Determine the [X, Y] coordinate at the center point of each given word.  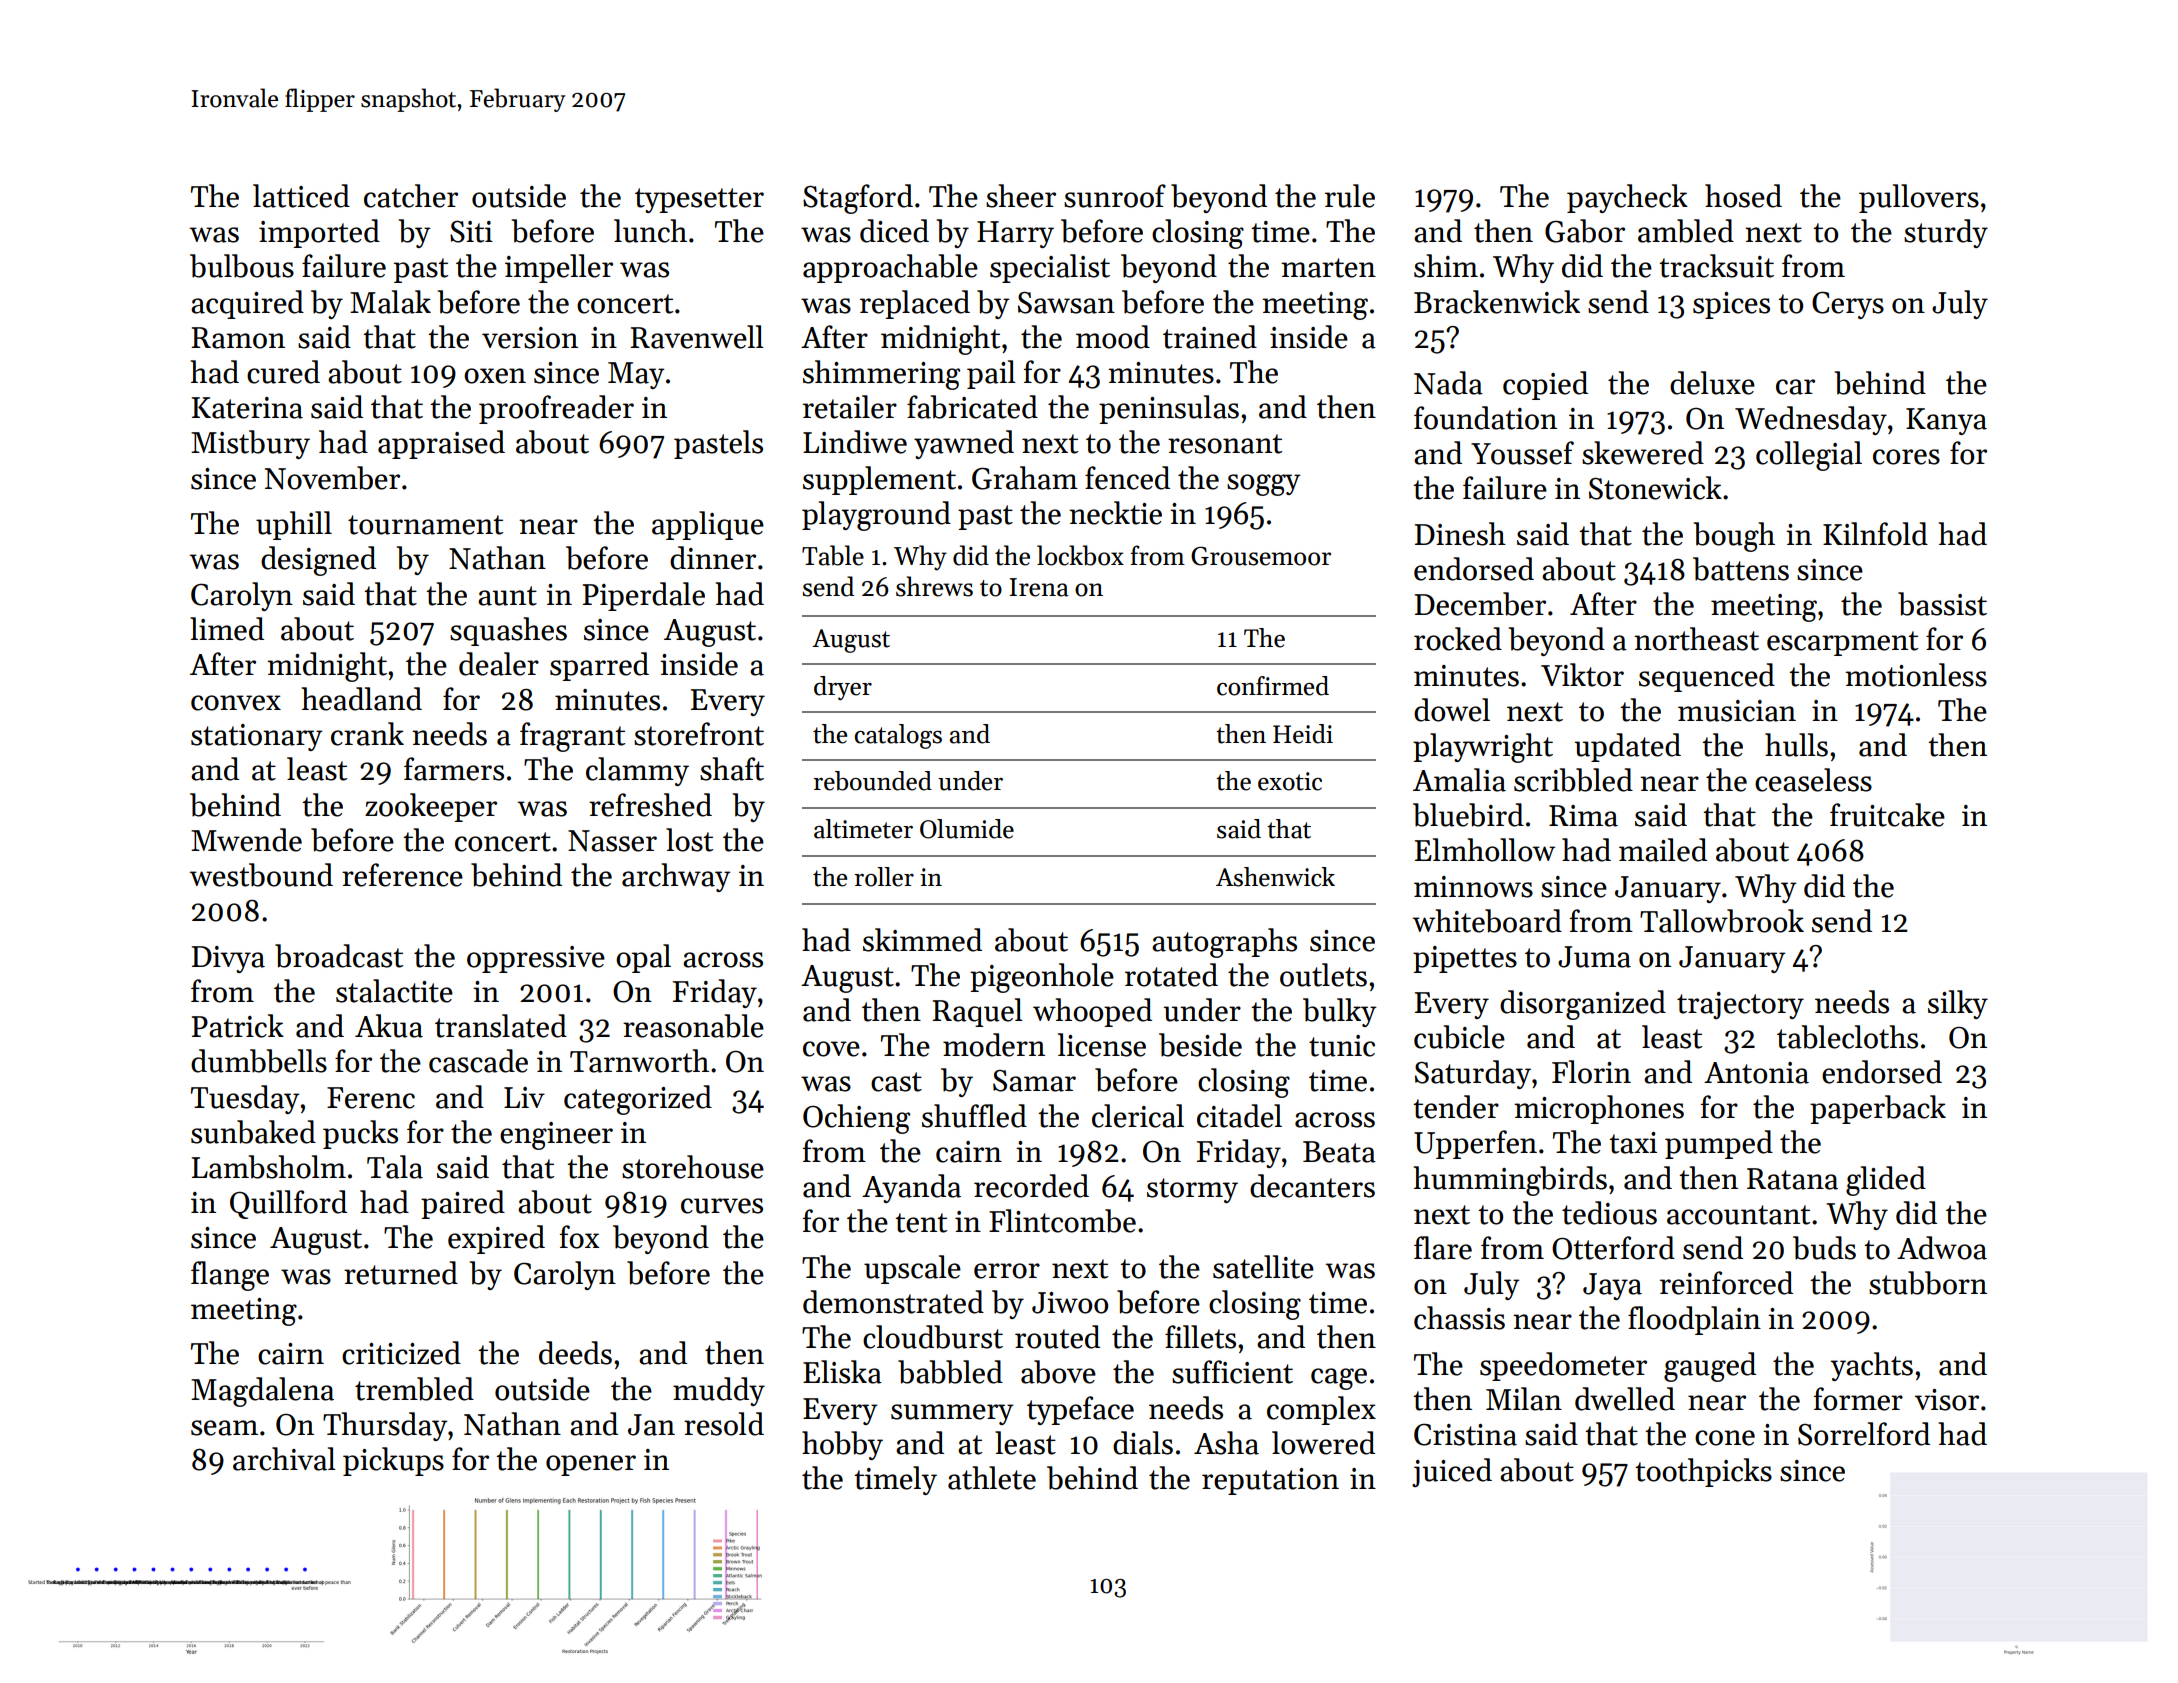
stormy [1192, 1190]
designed [318, 561]
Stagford [858, 199]
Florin [1591, 1072]
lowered [1323, 1443]
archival [284, 1459]
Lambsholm [269, 1167]
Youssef [1522, 453]
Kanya [1946, 421]
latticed [301, 196]
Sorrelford [1864, 1434]
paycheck [1627, 198]
